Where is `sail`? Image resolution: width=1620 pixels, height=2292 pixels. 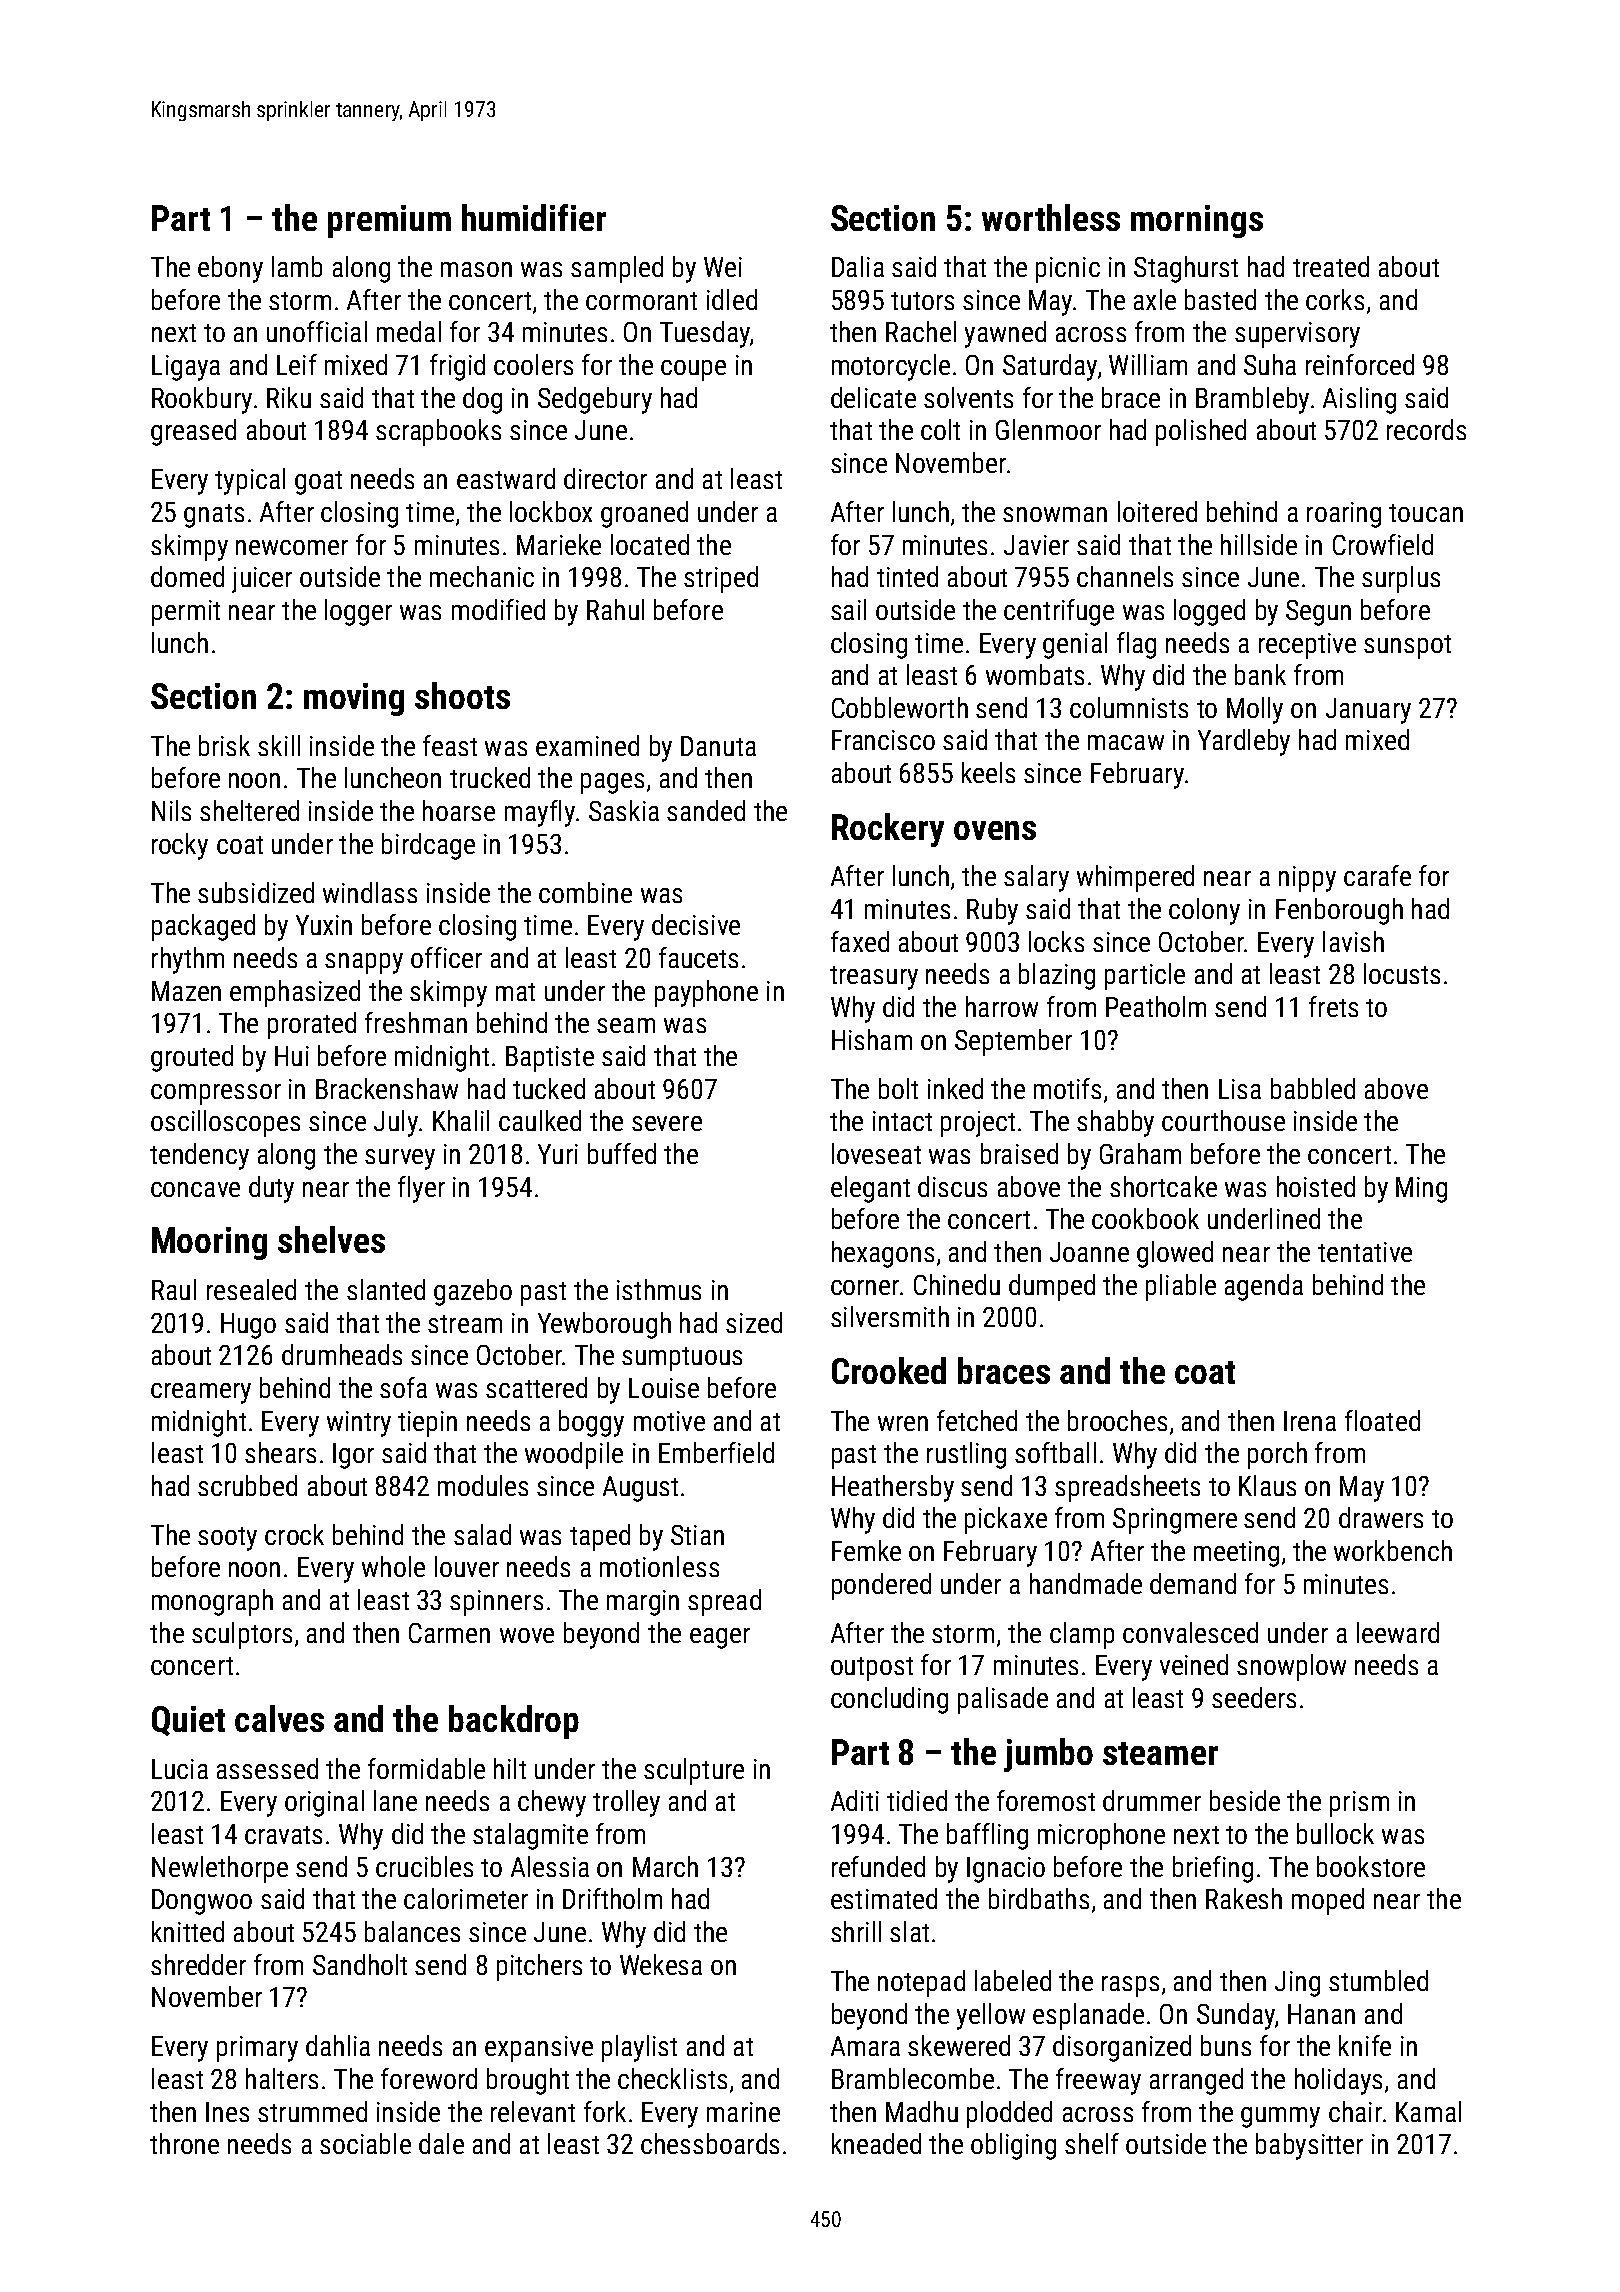 sail is located at coordinates (848, 609).
